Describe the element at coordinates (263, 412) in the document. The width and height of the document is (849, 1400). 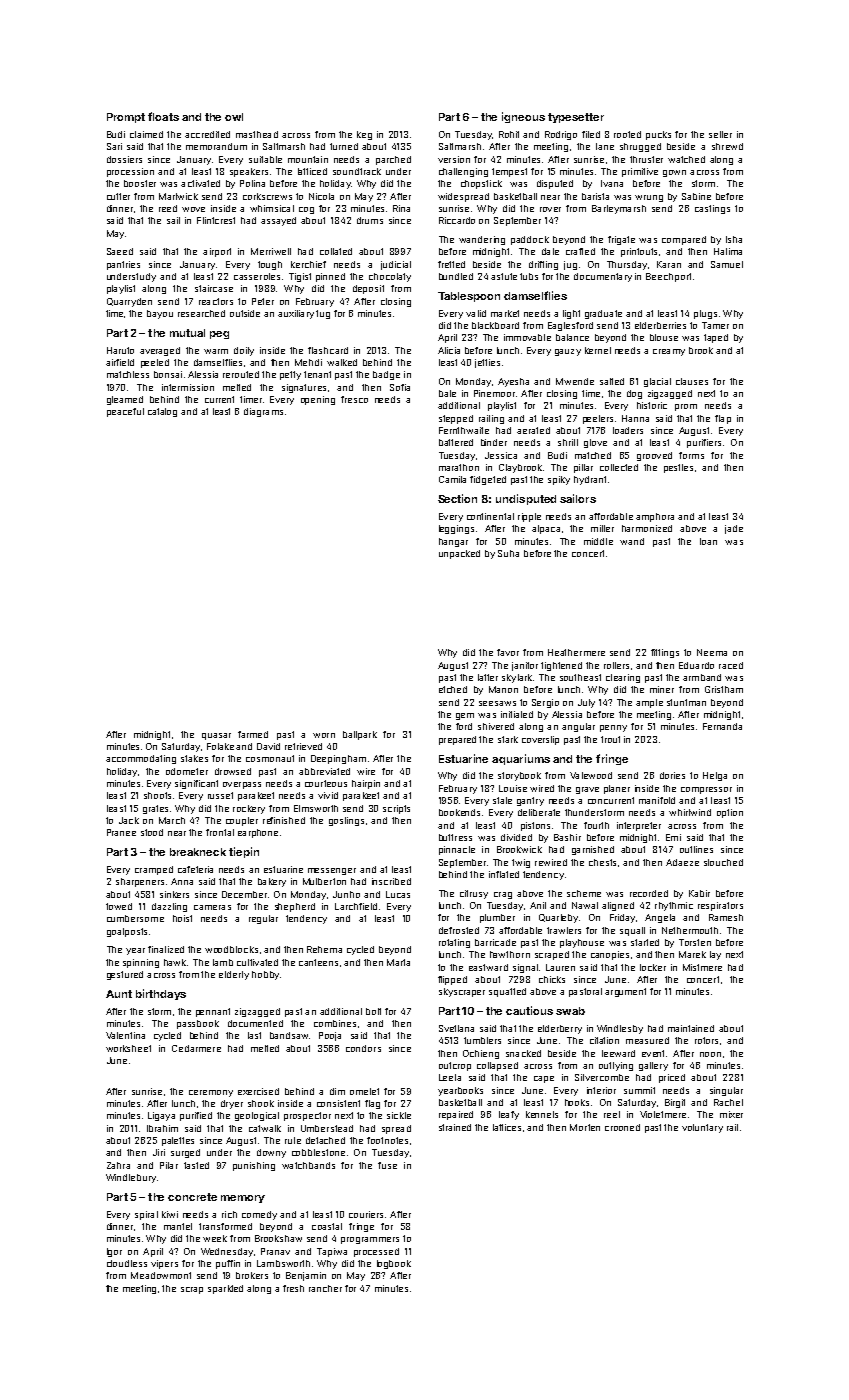
I see `diagrams` at that location.
